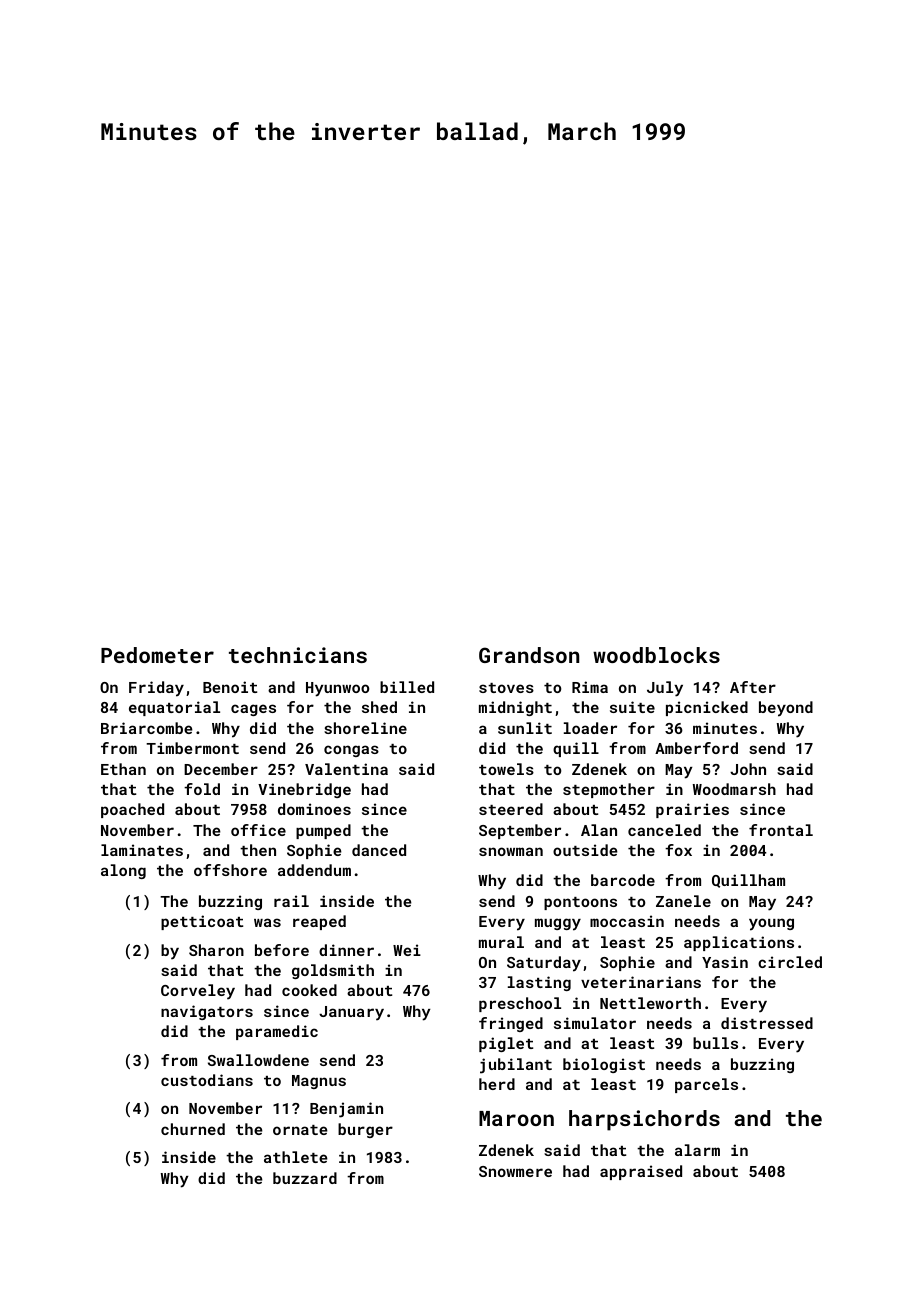 Image resolution: width=924 pixels, height=1308 pixels. What do you see at coordinates (216, 950) in the screenshot?
I see `Sharon` at bounding box center [216, 950].
